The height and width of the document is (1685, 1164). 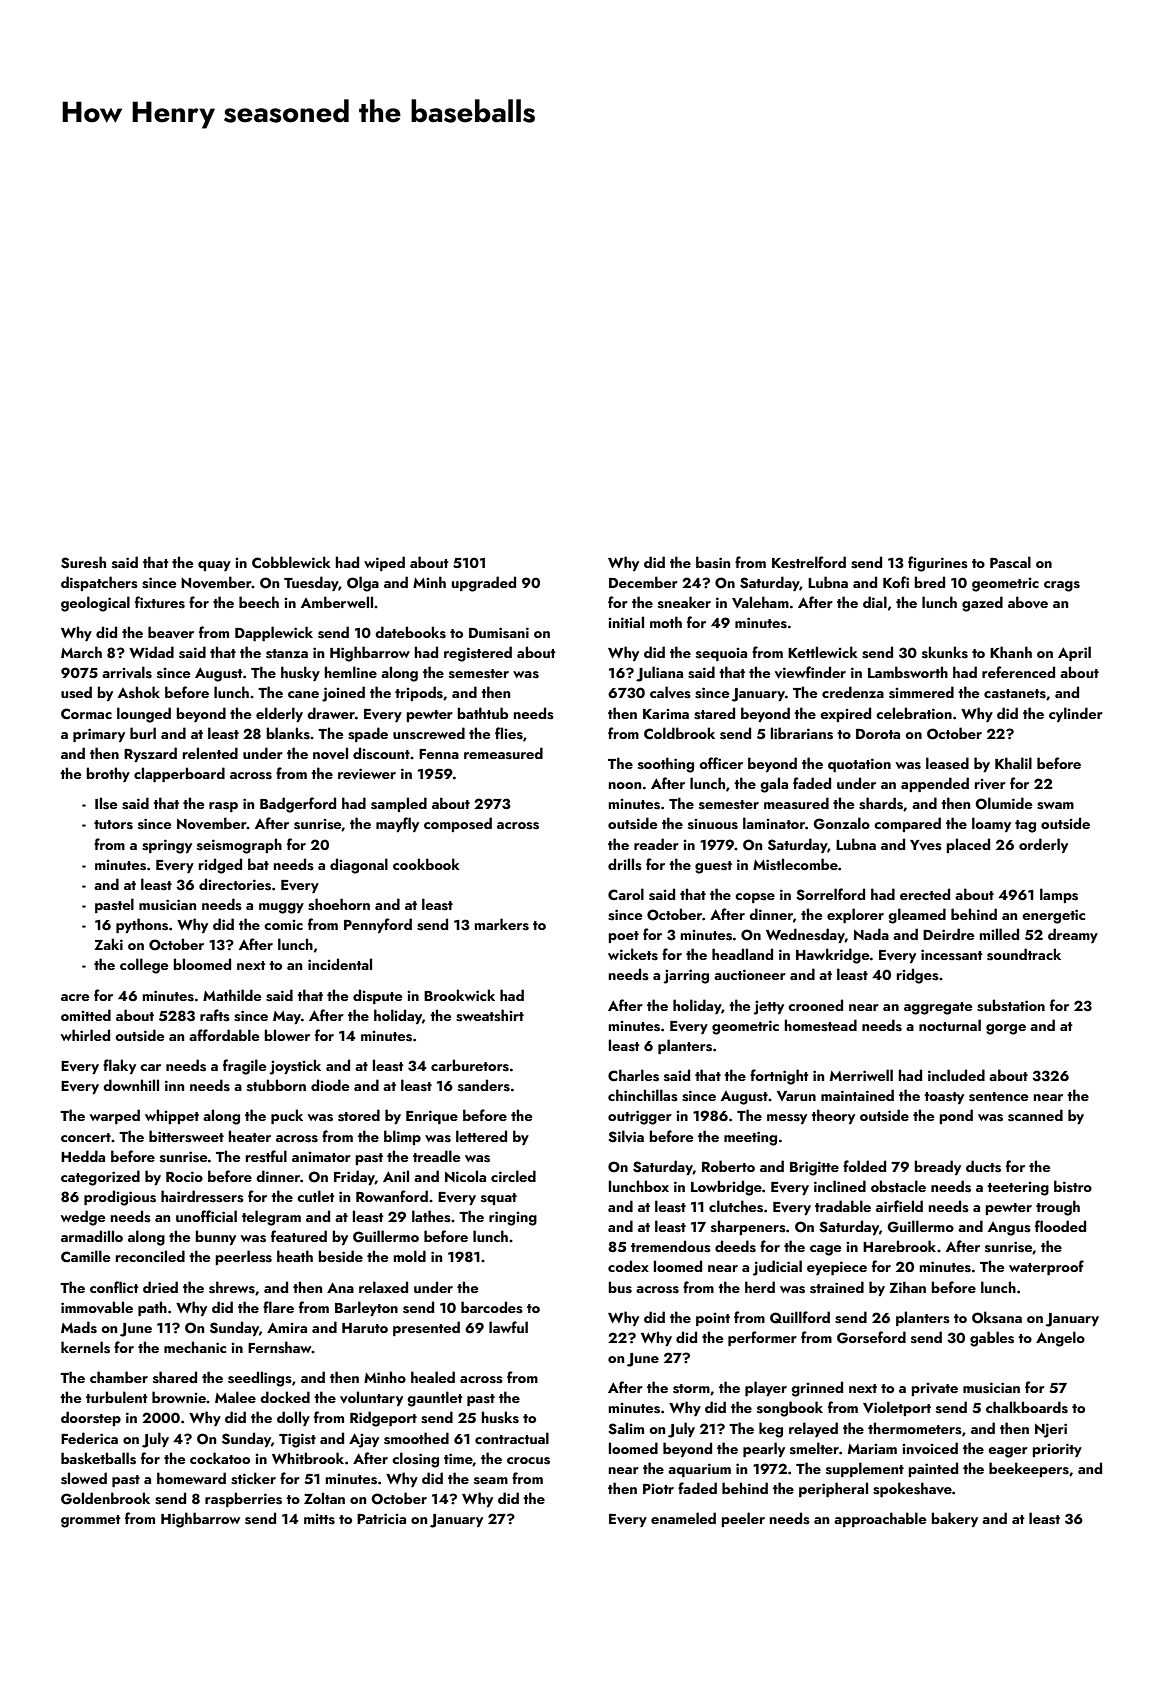 I want to click on Olga, so click(x=363, y=584).
